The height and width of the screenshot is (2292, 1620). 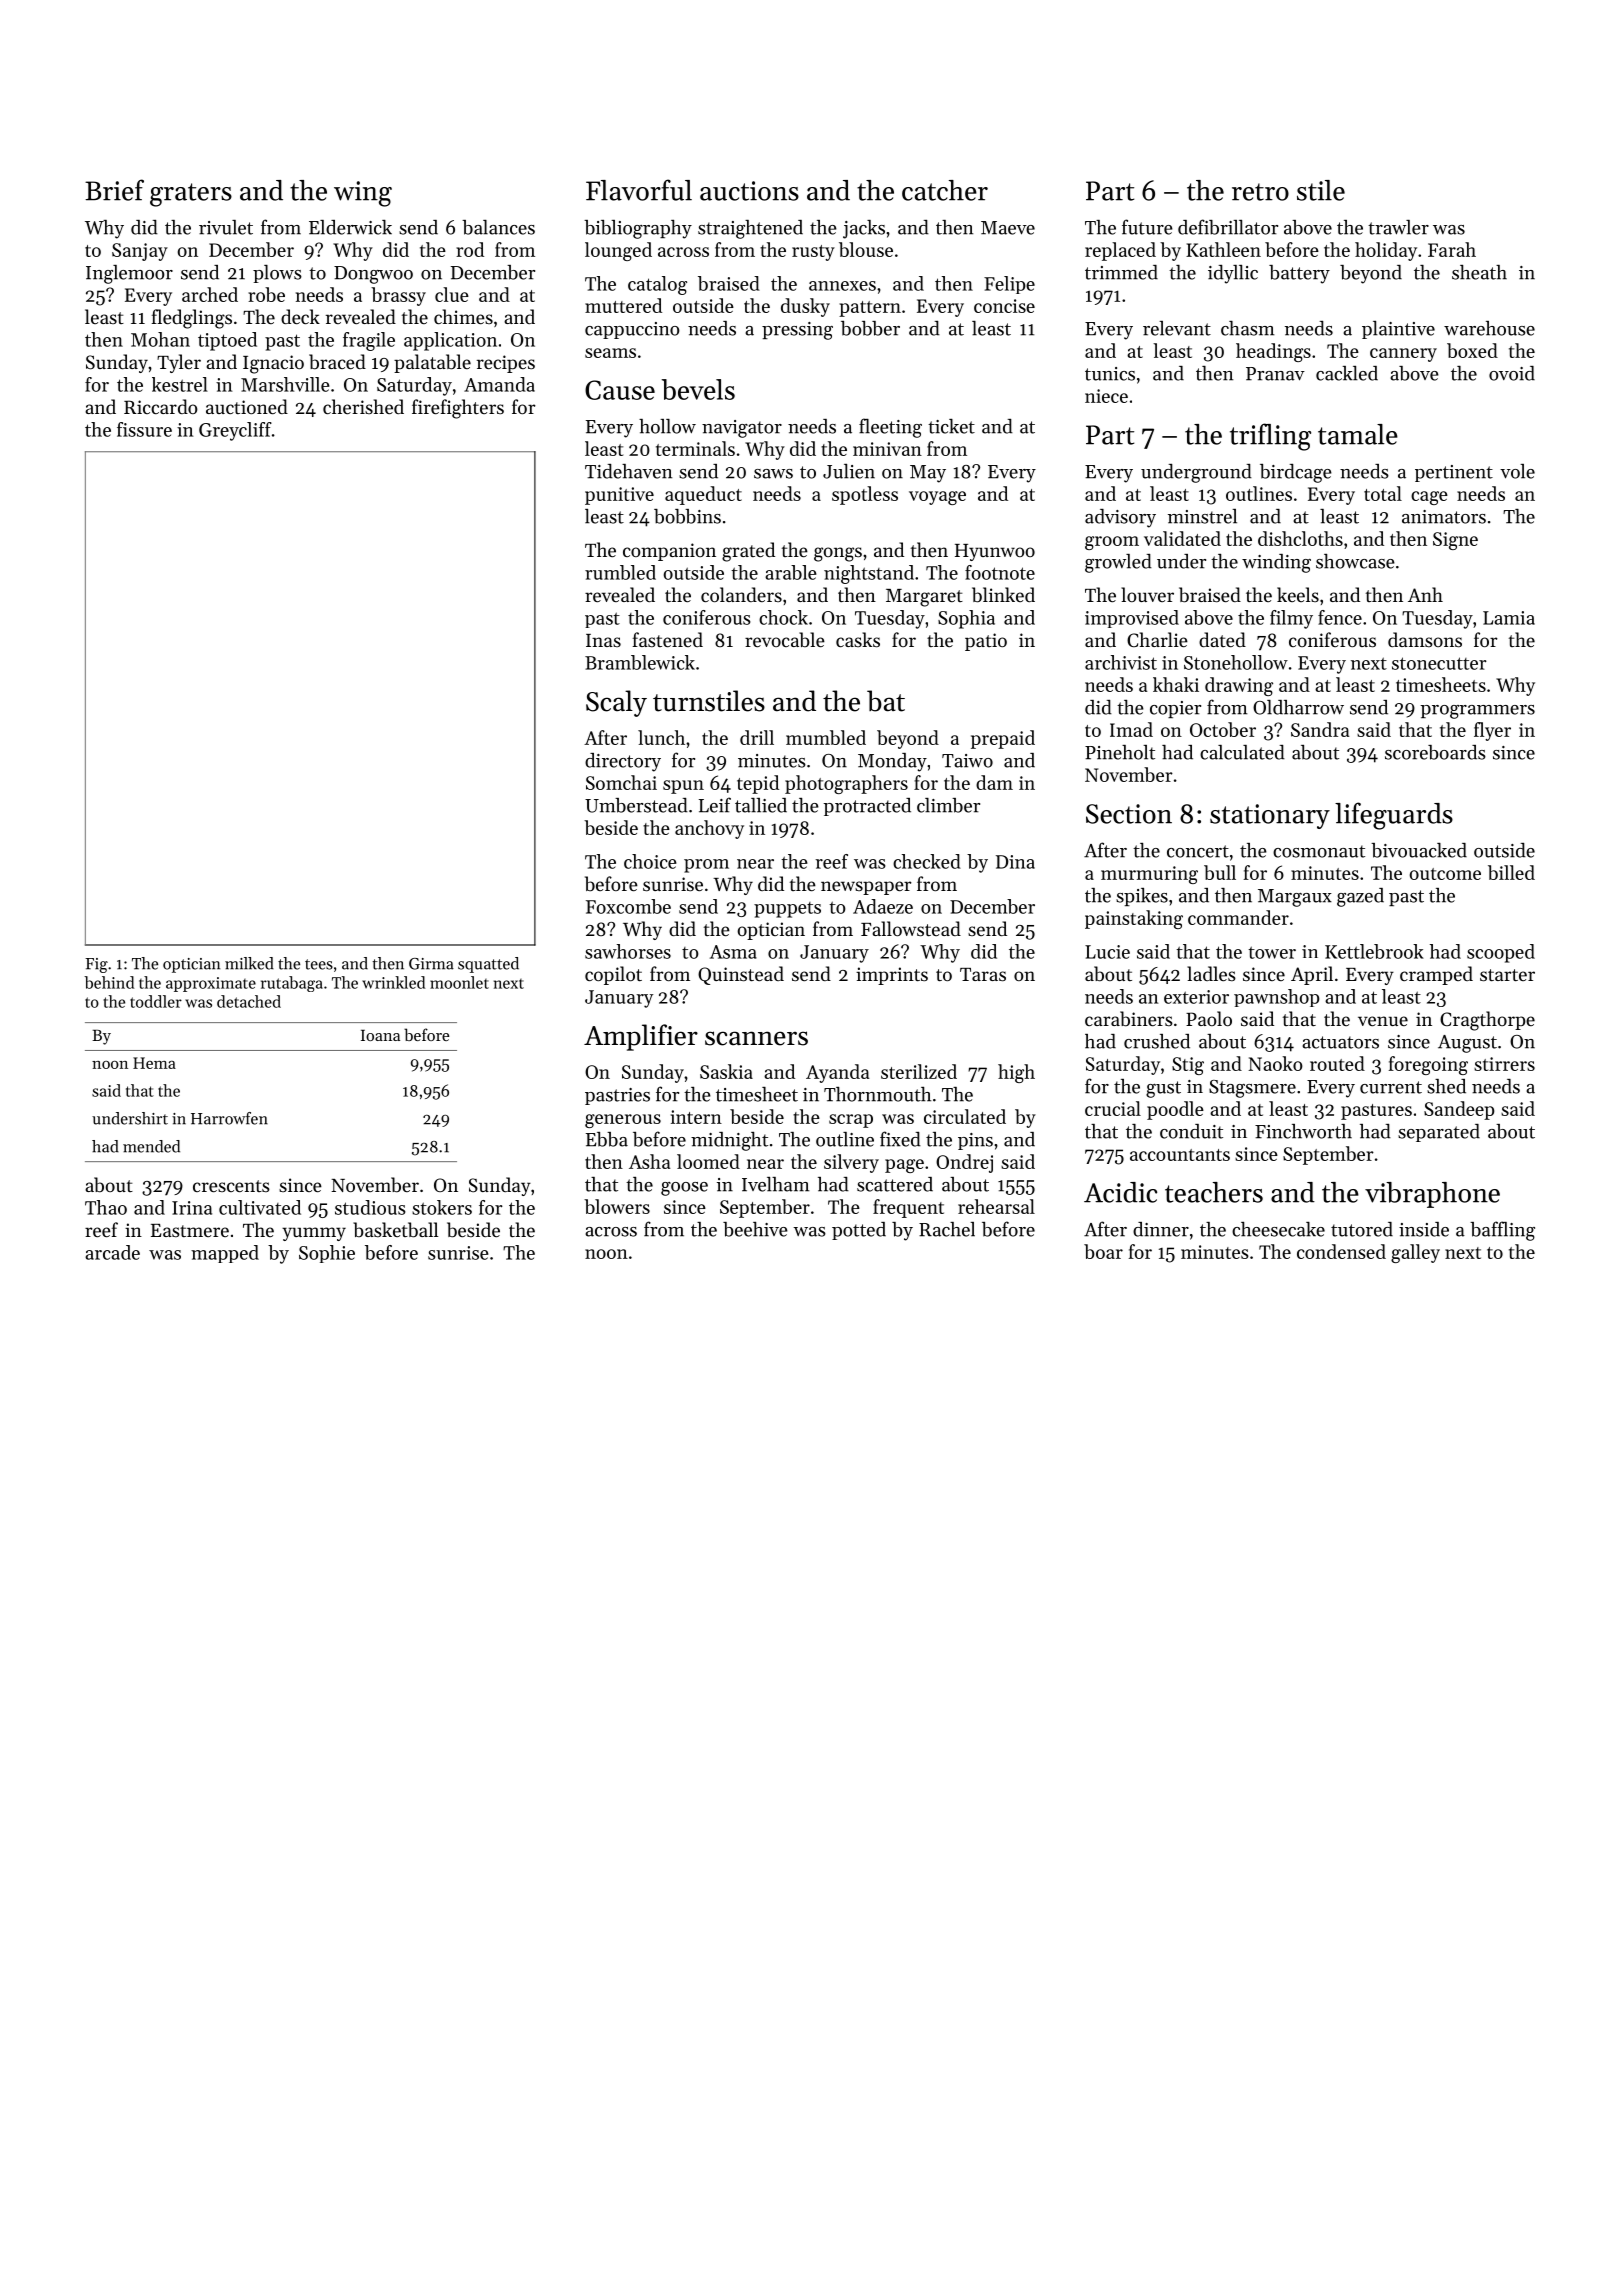 I want to click on rusty, so click(x=813, y=253).
